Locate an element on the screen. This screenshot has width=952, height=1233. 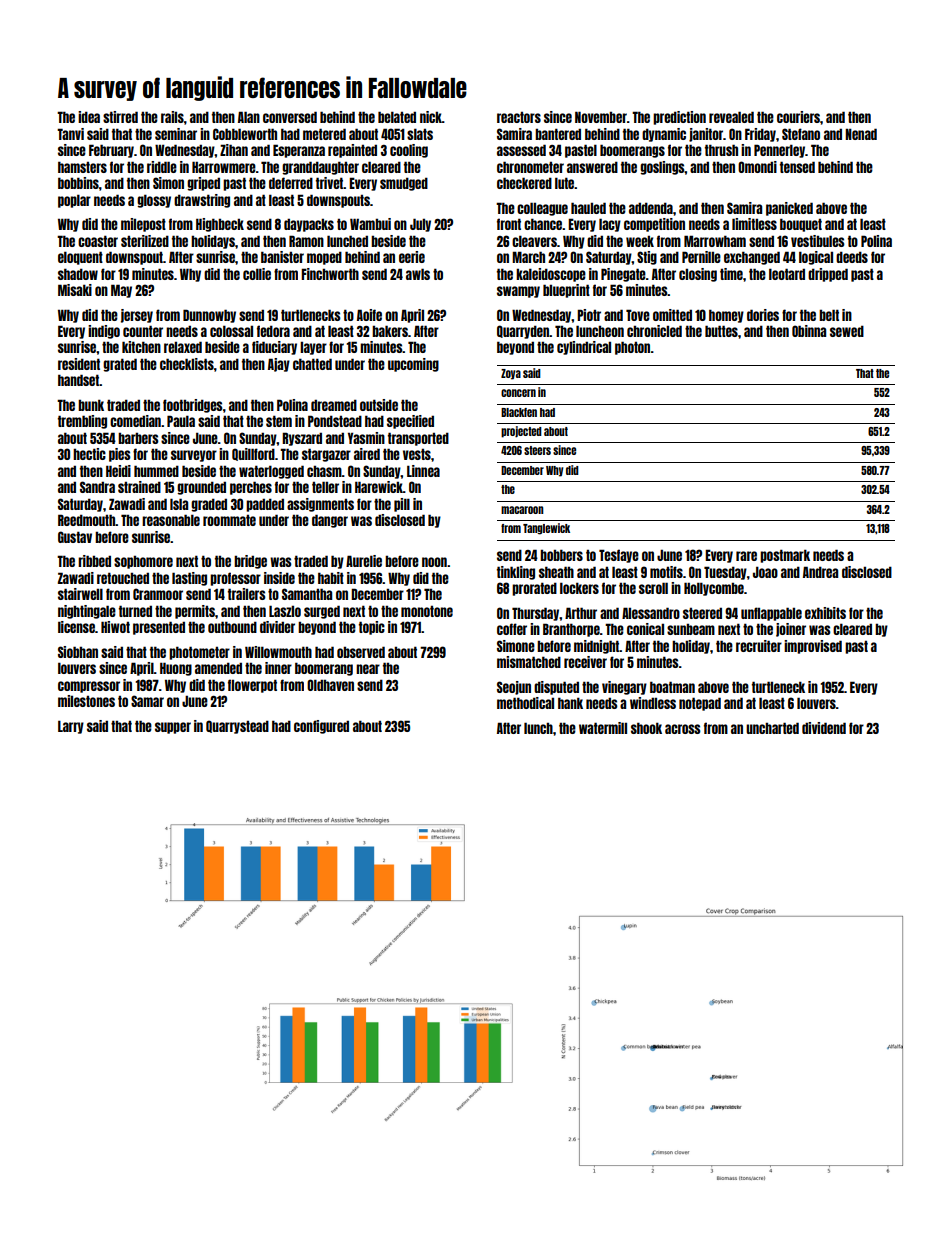
Willowmouth is located at coordinates (278, 652).
